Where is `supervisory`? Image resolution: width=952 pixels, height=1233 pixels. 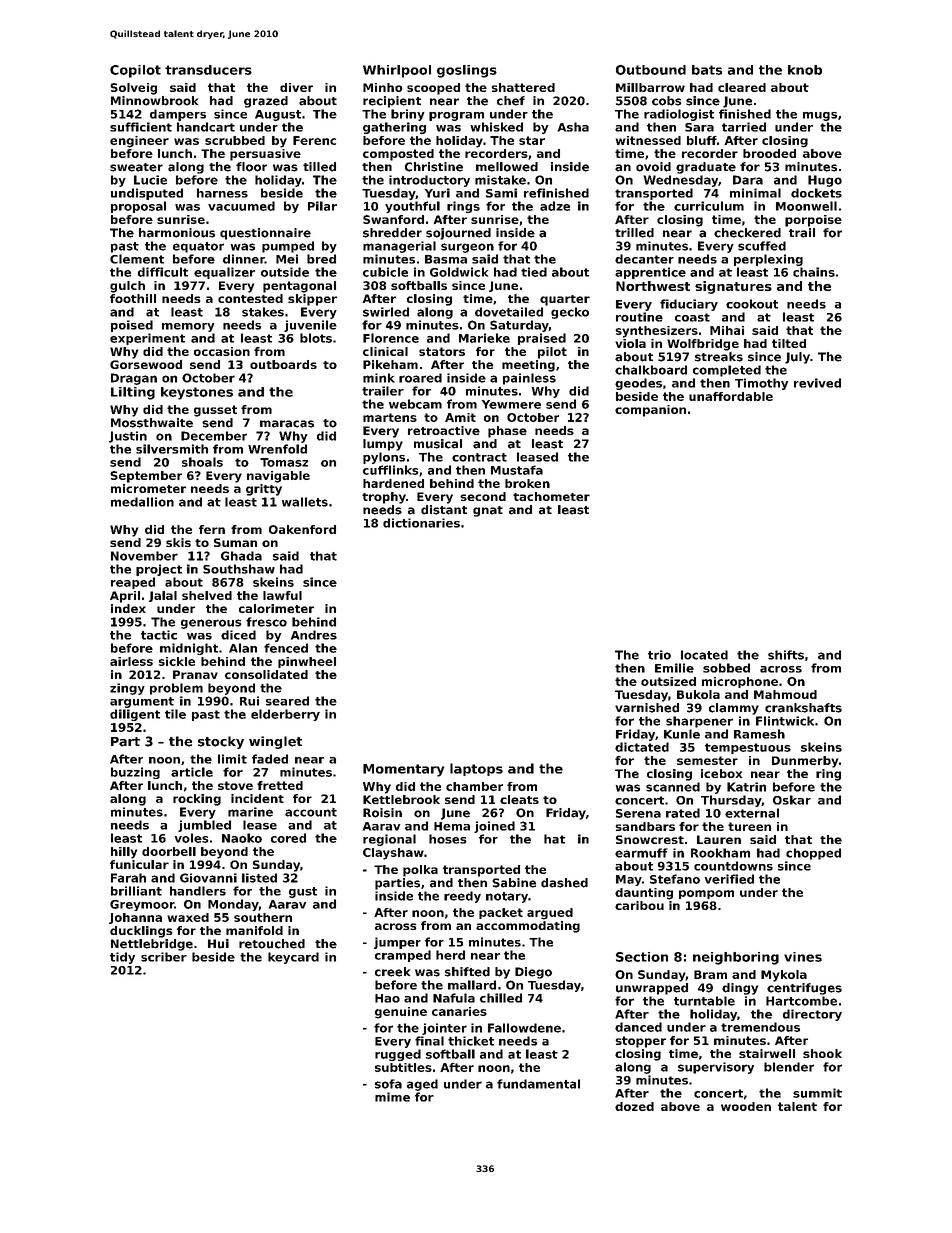
supervisory is located at coordinates (716, 1068).
